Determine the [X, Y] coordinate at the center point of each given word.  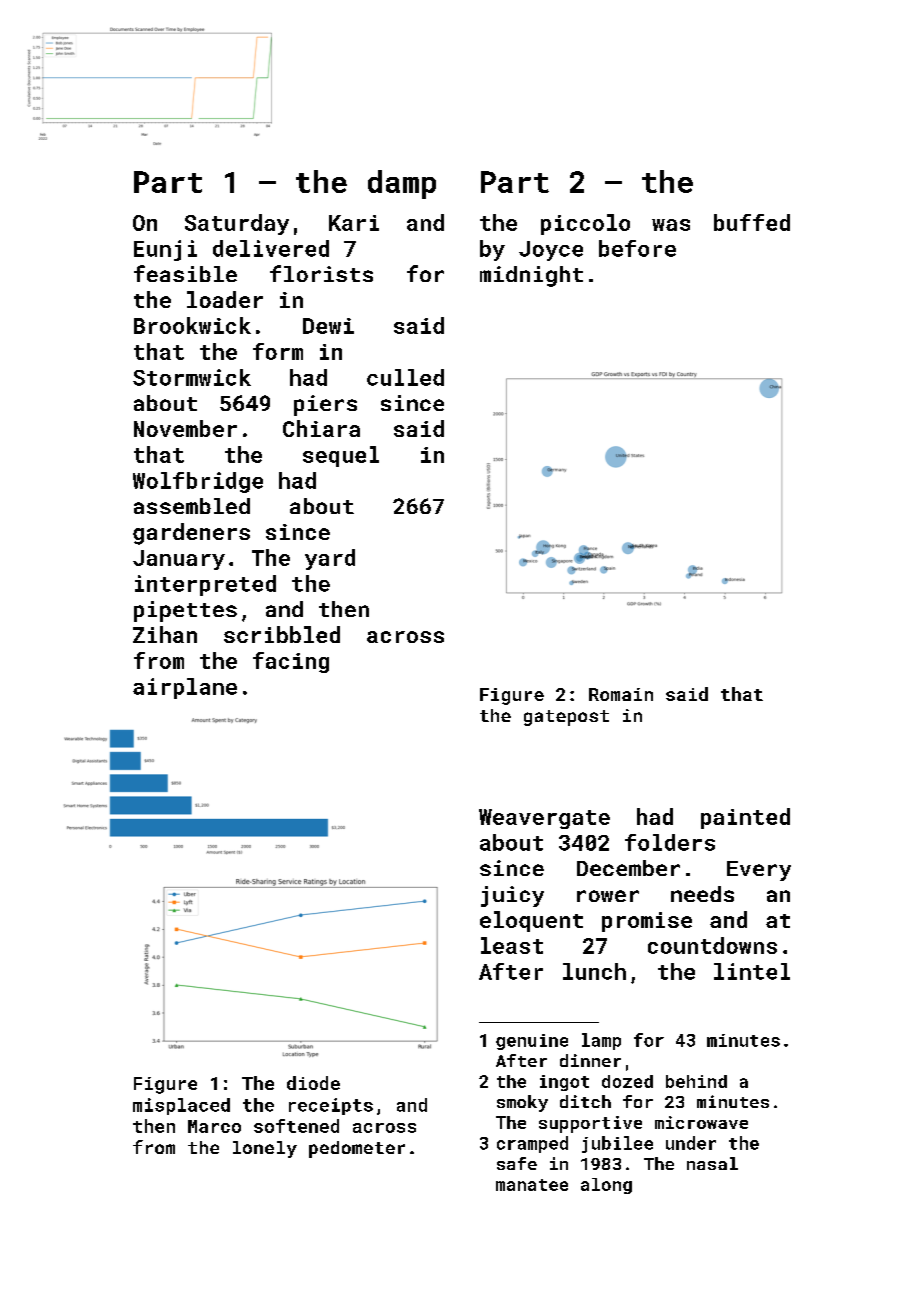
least [512, 945]
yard [330, 559]
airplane [185, 688]
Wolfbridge [198, 482]
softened [296, 1126]
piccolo [585, 224]
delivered [271, 248]
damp [402, 184]
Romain [621, 694]
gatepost [566, 718]
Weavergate [544, 819]
